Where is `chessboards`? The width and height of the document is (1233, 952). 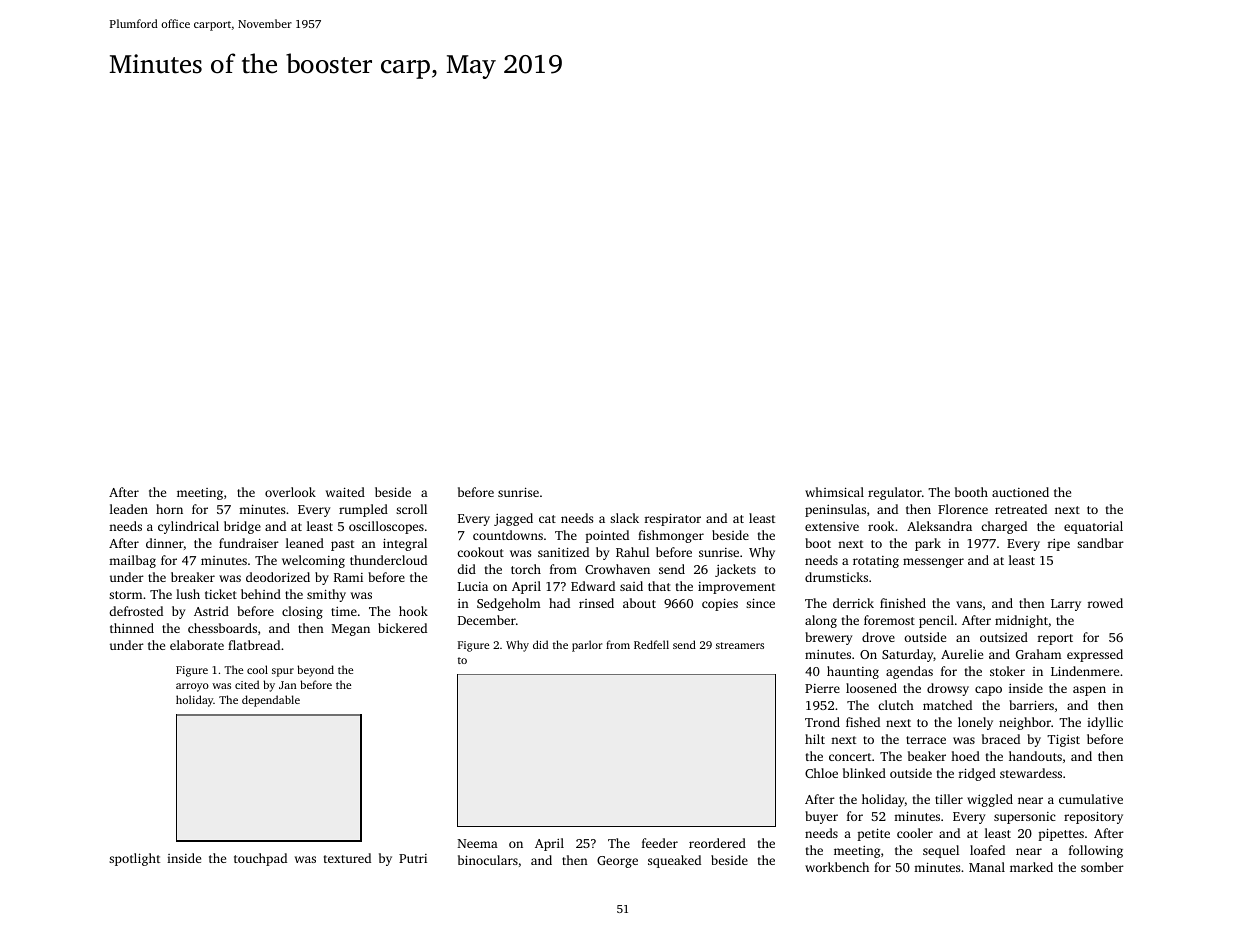
chessboards is located at coordinates (222, 628).
